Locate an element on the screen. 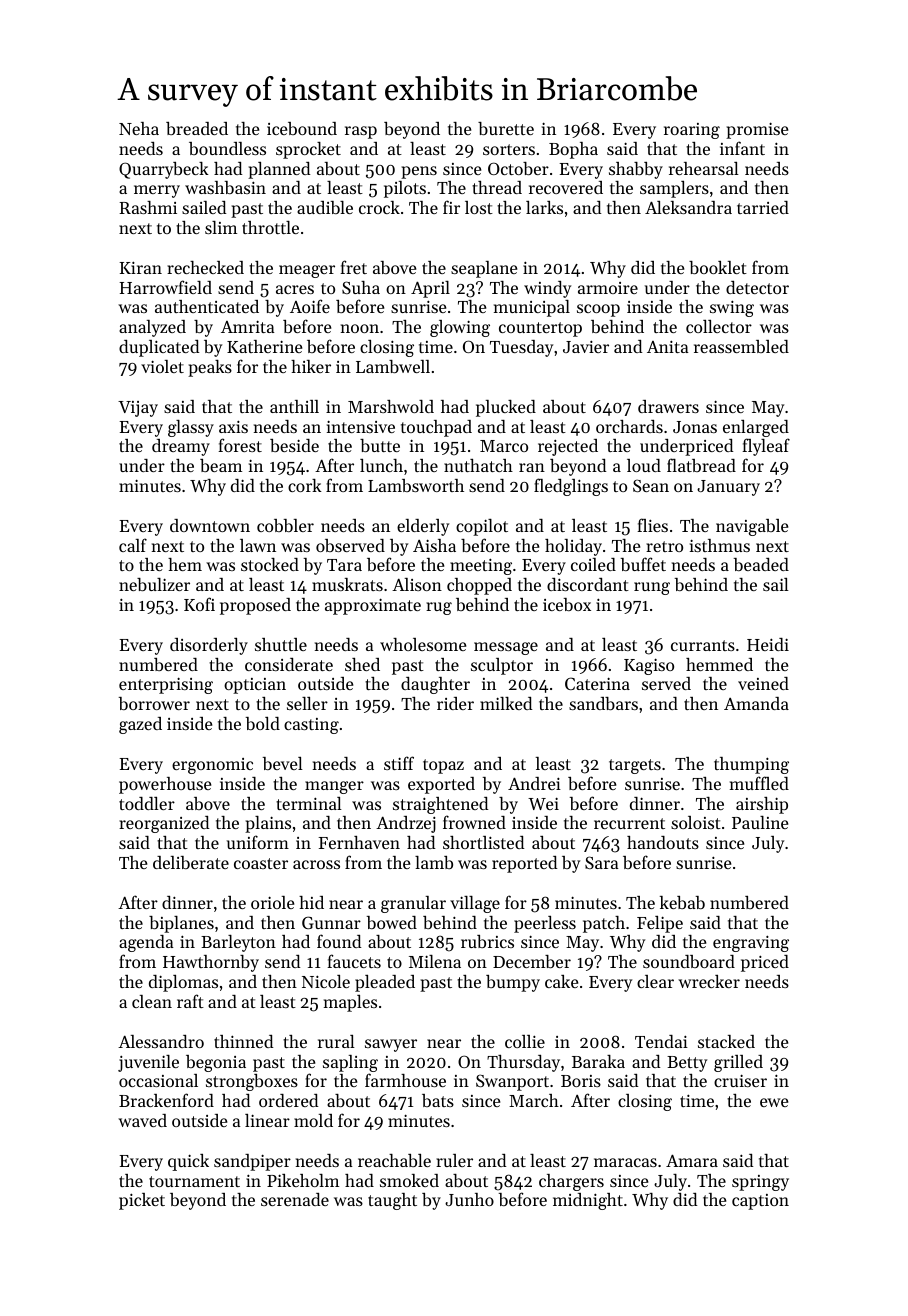  Anita is located at coordinates (668, 346).
